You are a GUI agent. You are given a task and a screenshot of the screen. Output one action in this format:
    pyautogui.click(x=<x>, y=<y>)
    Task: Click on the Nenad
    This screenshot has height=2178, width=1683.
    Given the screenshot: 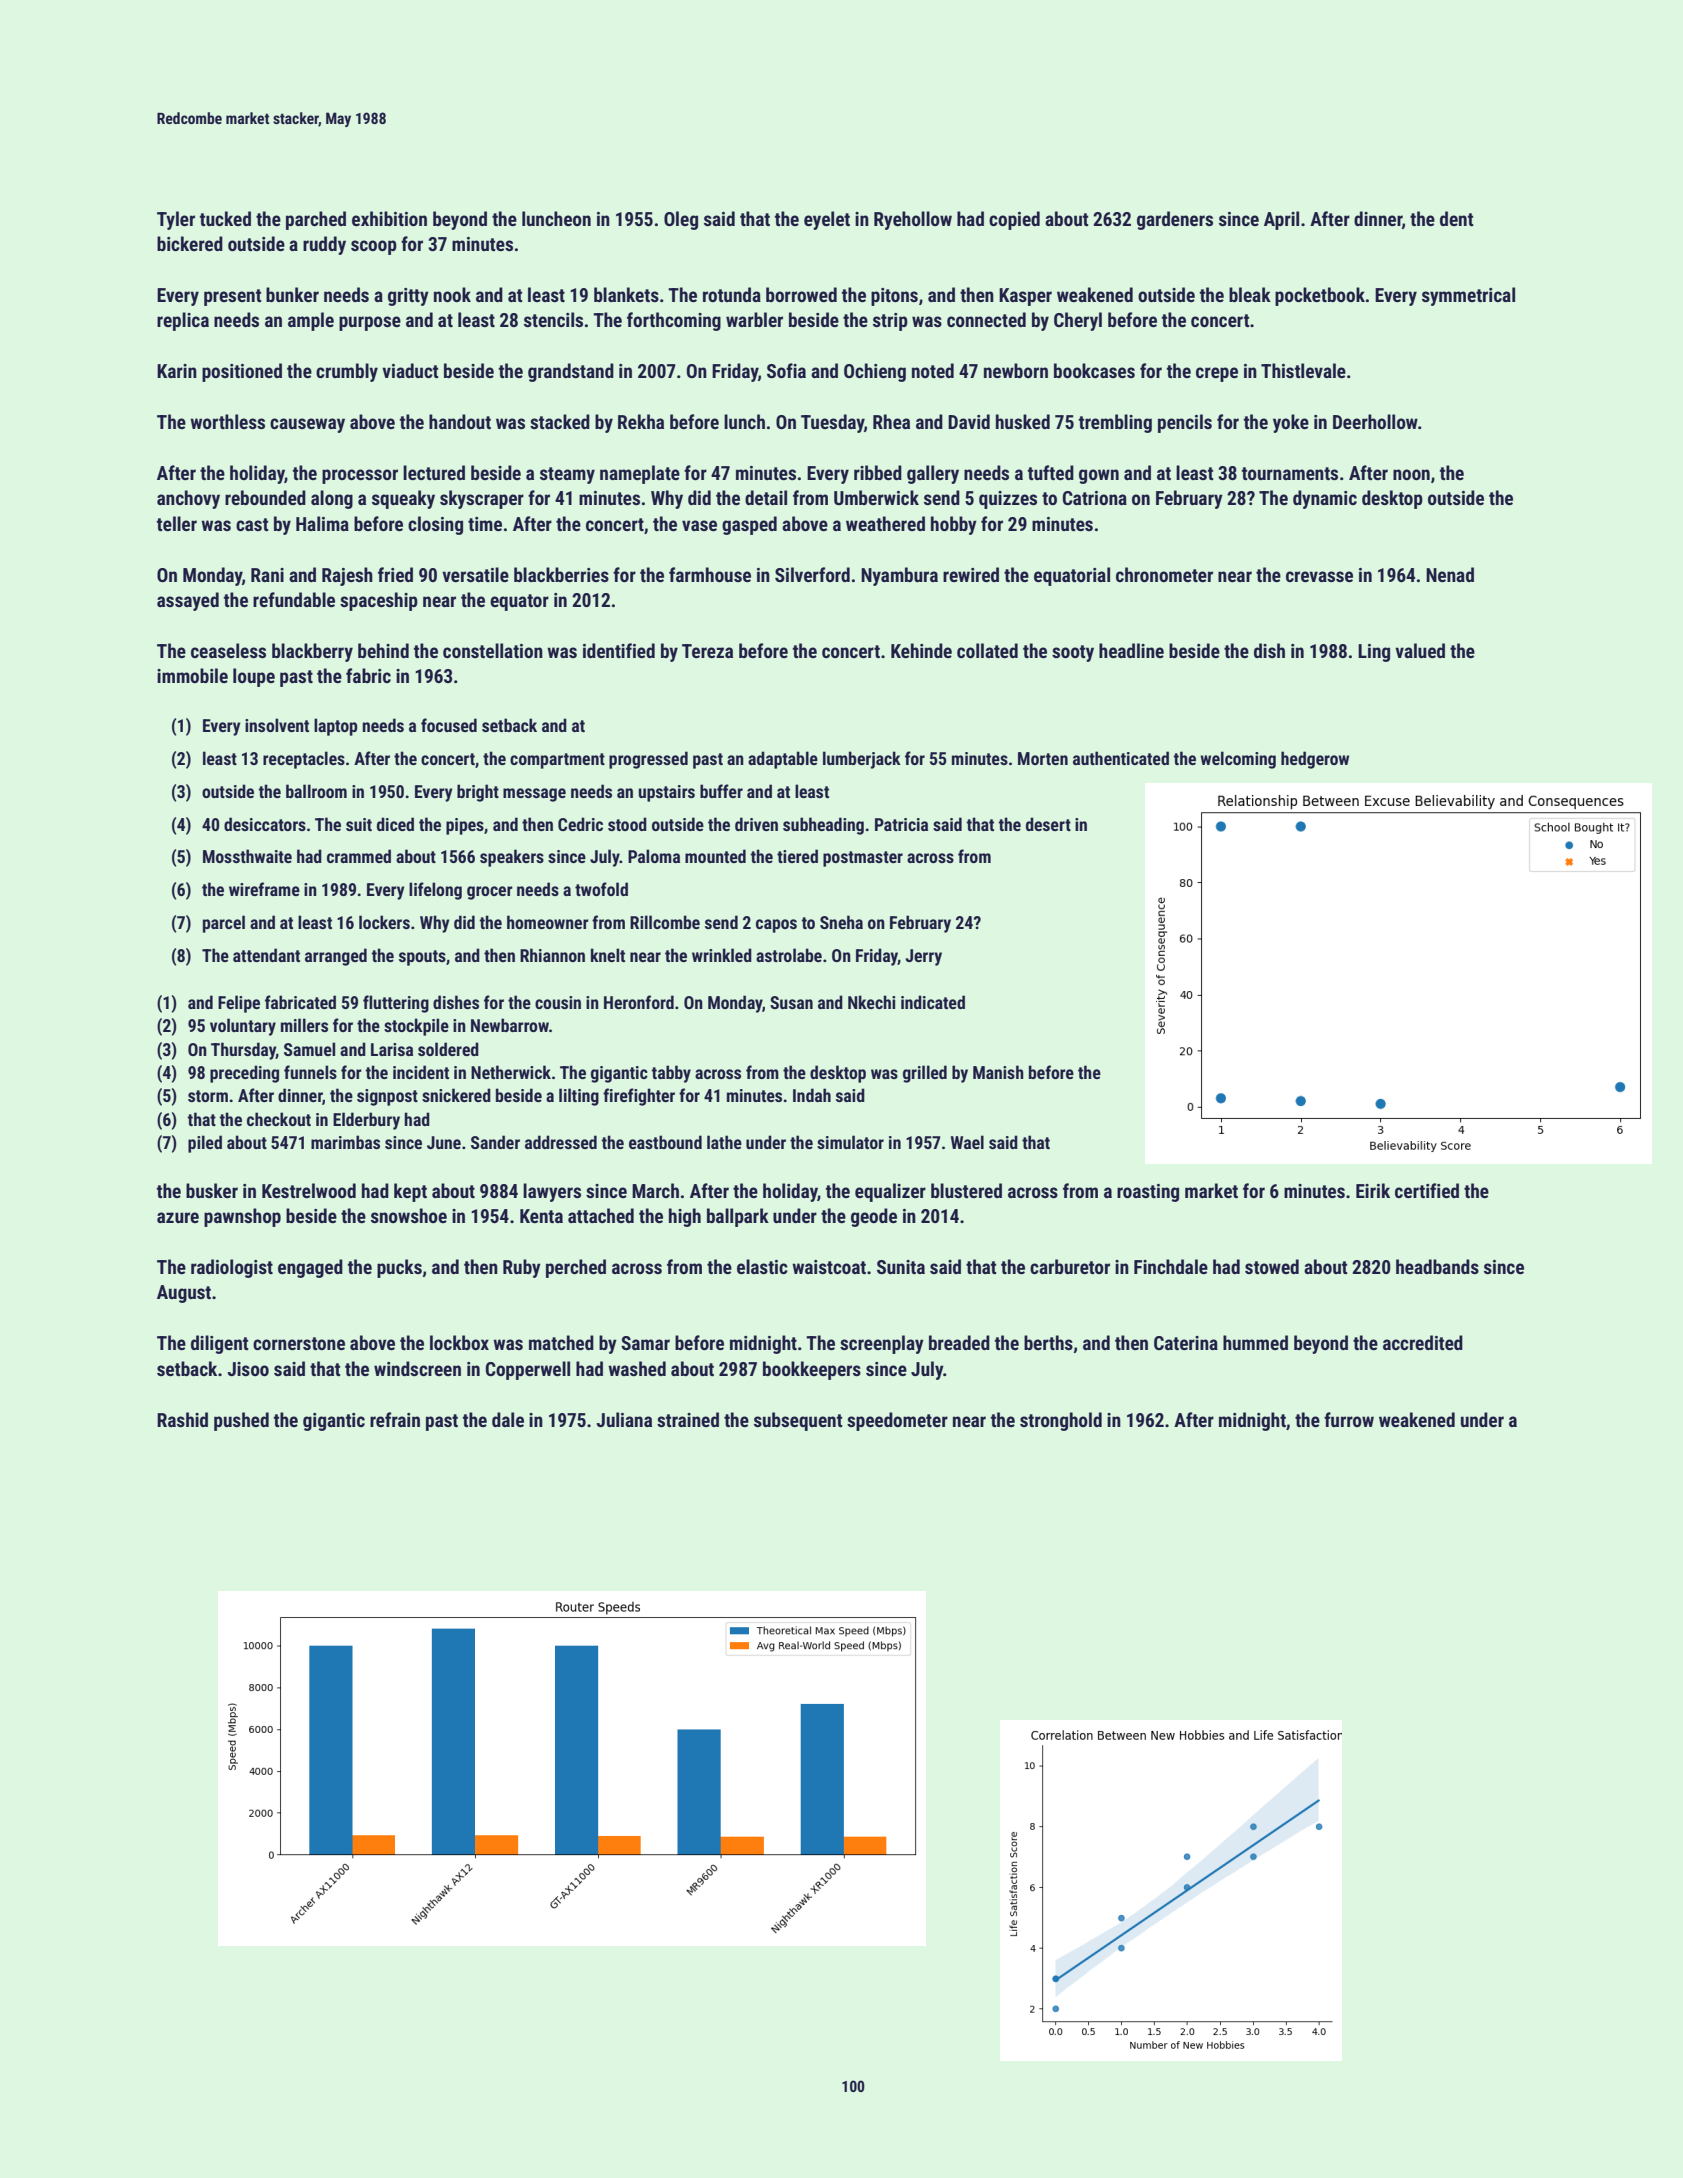 What is the action you would take?
    pyautogui.click(x=1450, y=574)
